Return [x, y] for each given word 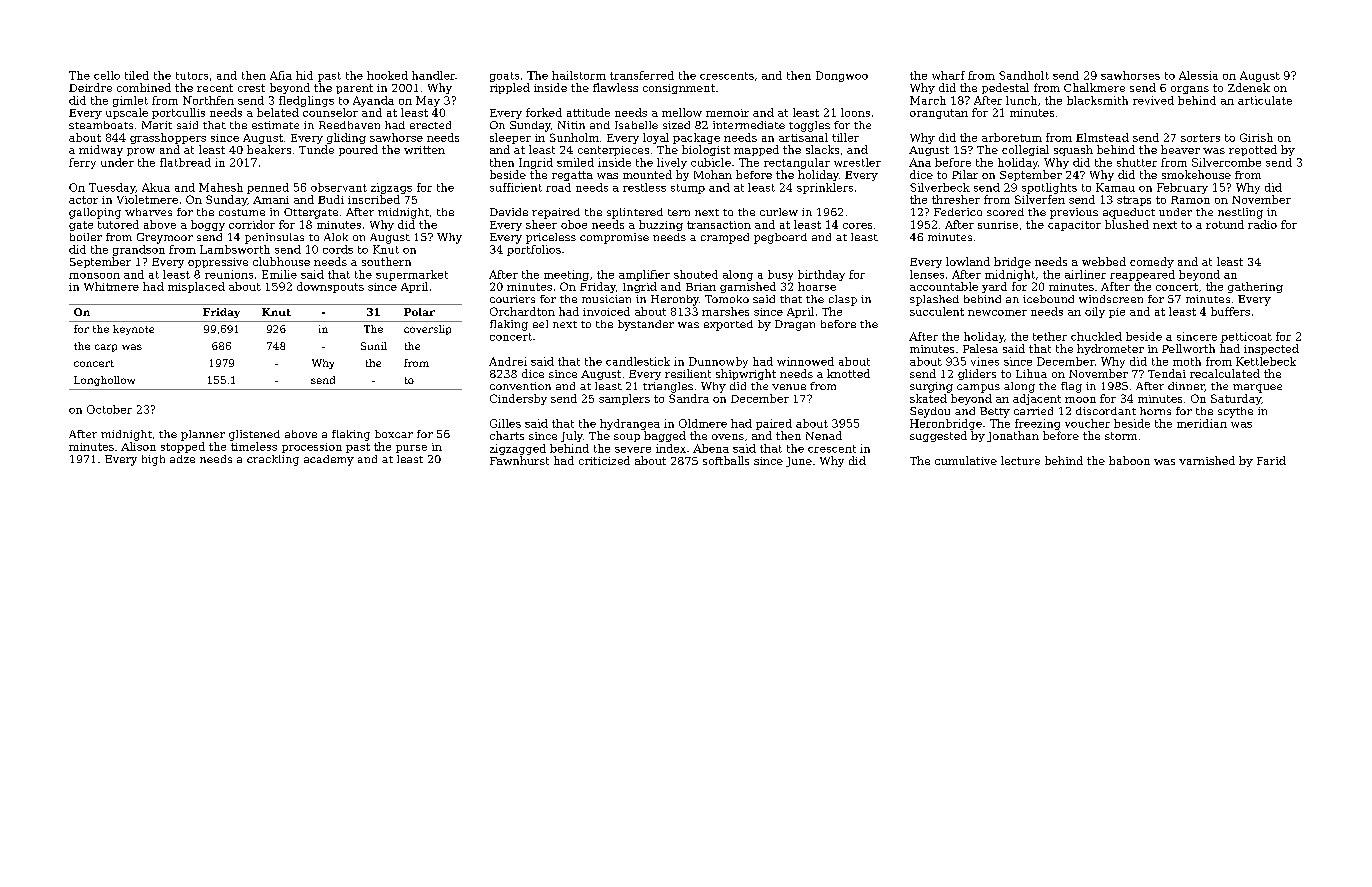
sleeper [510, 138]
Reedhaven [349, 125]
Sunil [374, 346]
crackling [273, 460]
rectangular [797, 163]
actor [83, 200]
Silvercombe [1226, 162]
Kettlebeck [1266, 361]
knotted [848, 373]
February [1182, 188]
